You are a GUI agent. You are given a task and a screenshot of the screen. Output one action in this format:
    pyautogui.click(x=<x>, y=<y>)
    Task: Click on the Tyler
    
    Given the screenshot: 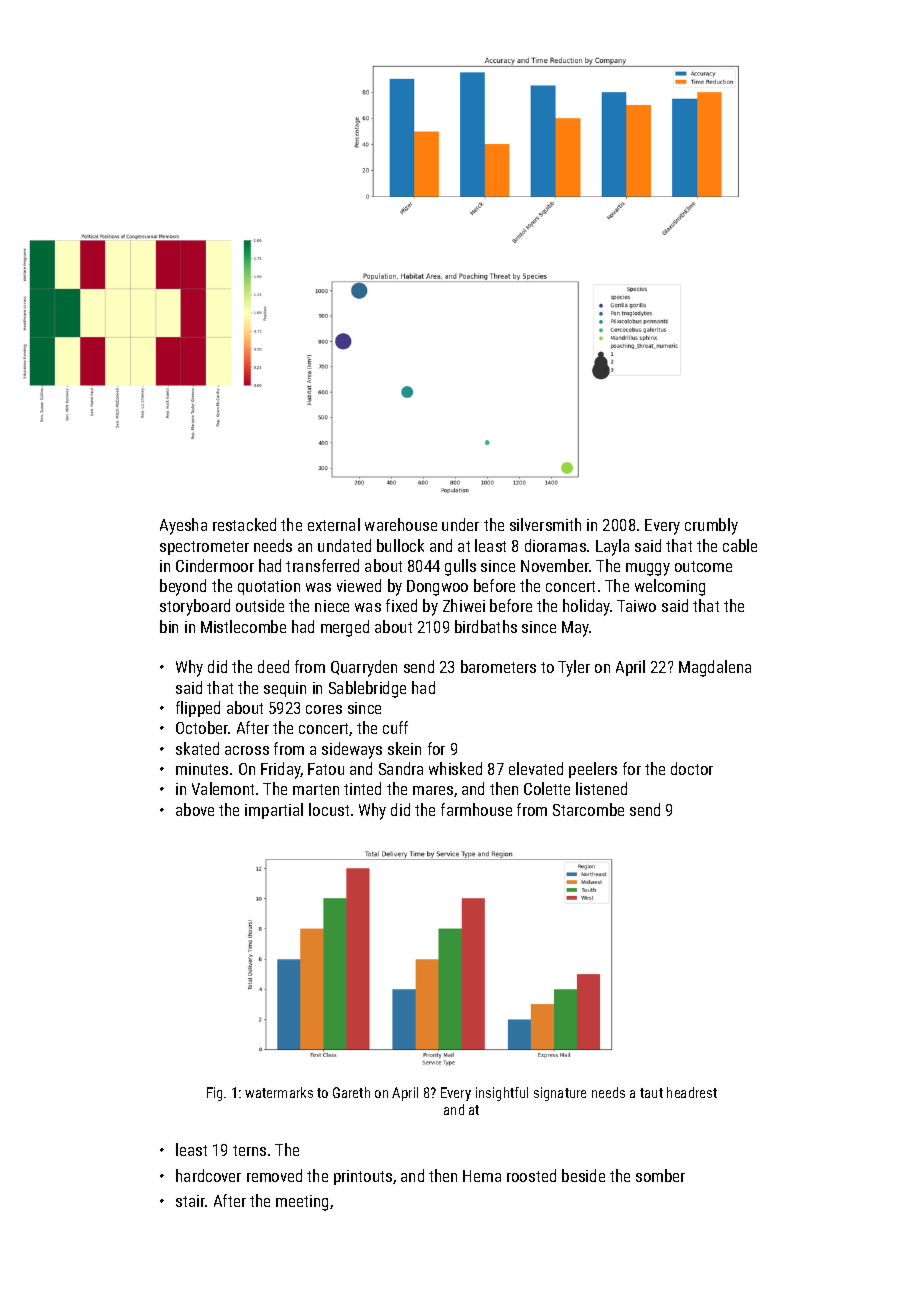 What is the action you would take?
    pyautogui.click(x=574, y=668)
